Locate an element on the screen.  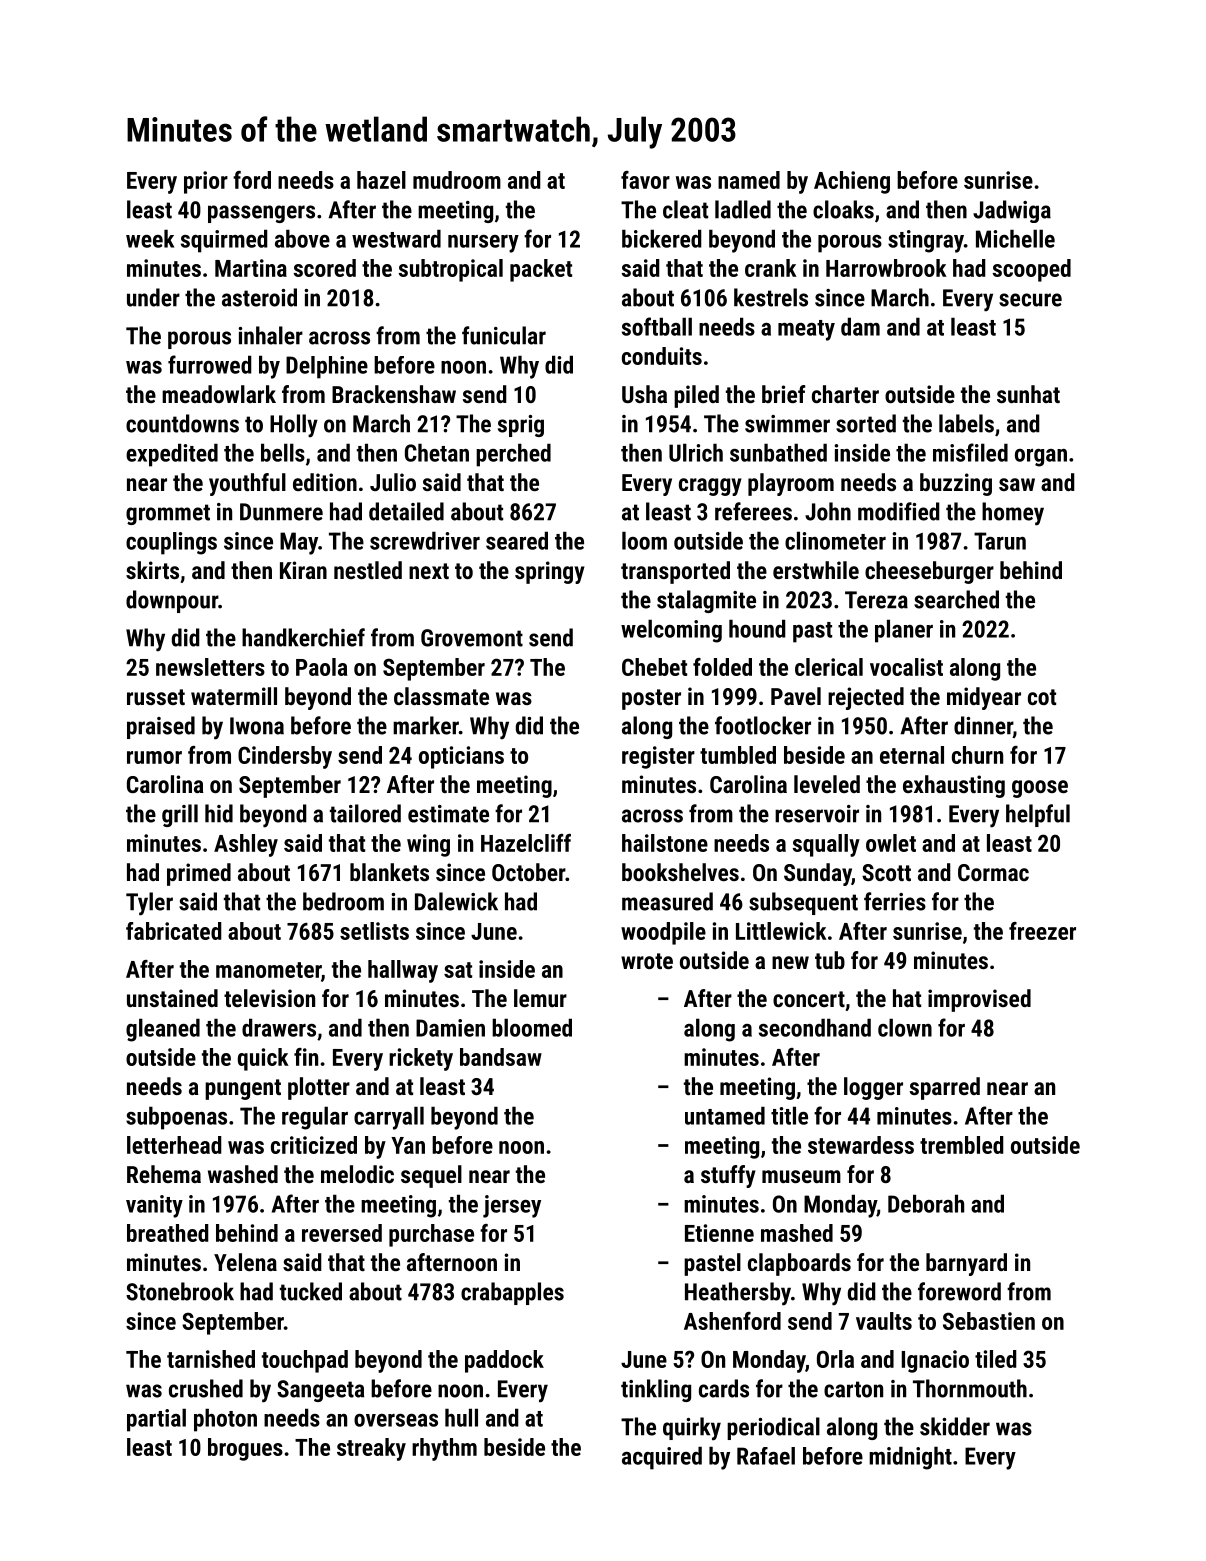
owlet is located at coordinates (891, 843).
